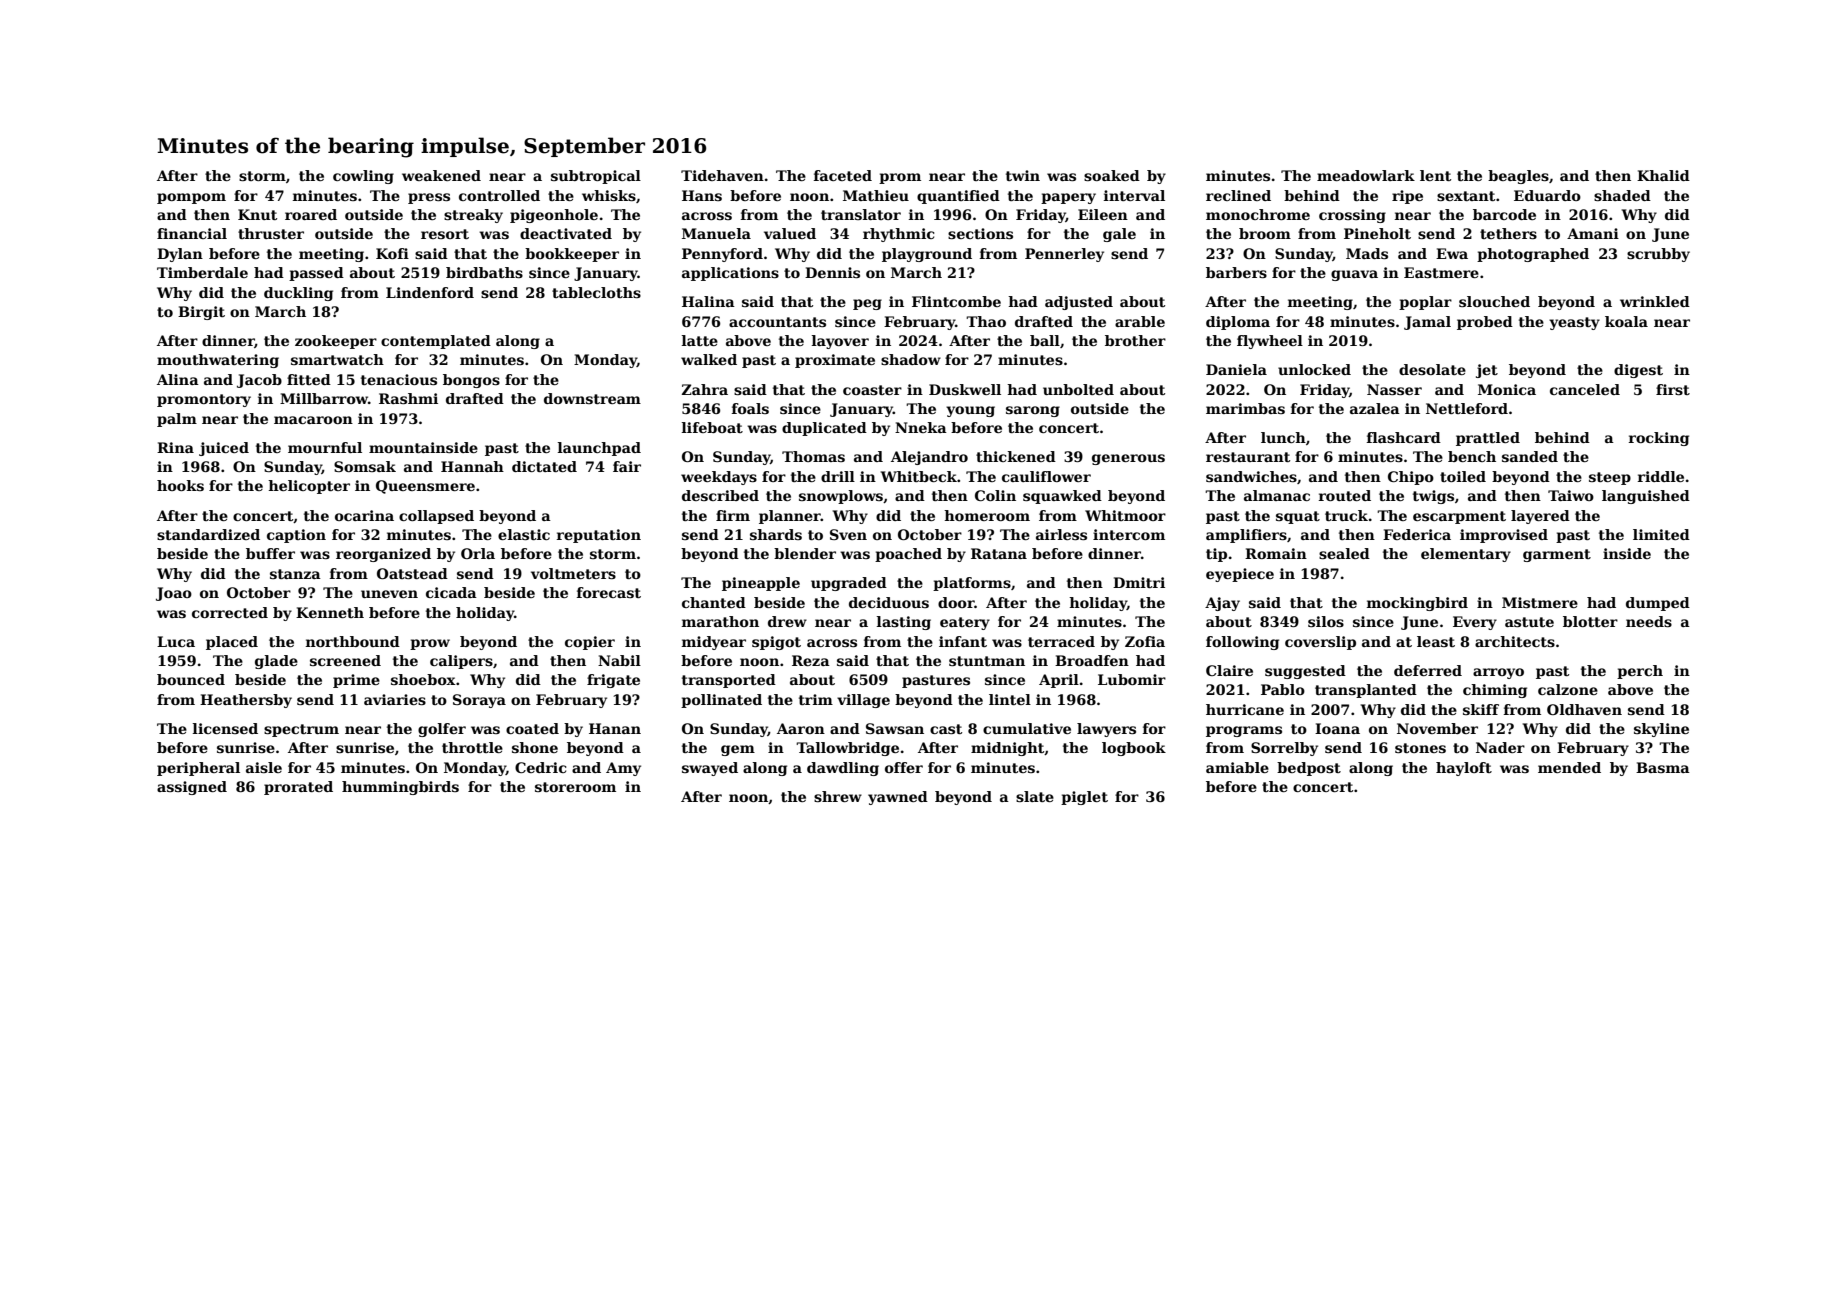 This screenshot has height=1306, width=1847. I want to click on Kenneth, so click(330, 612).
